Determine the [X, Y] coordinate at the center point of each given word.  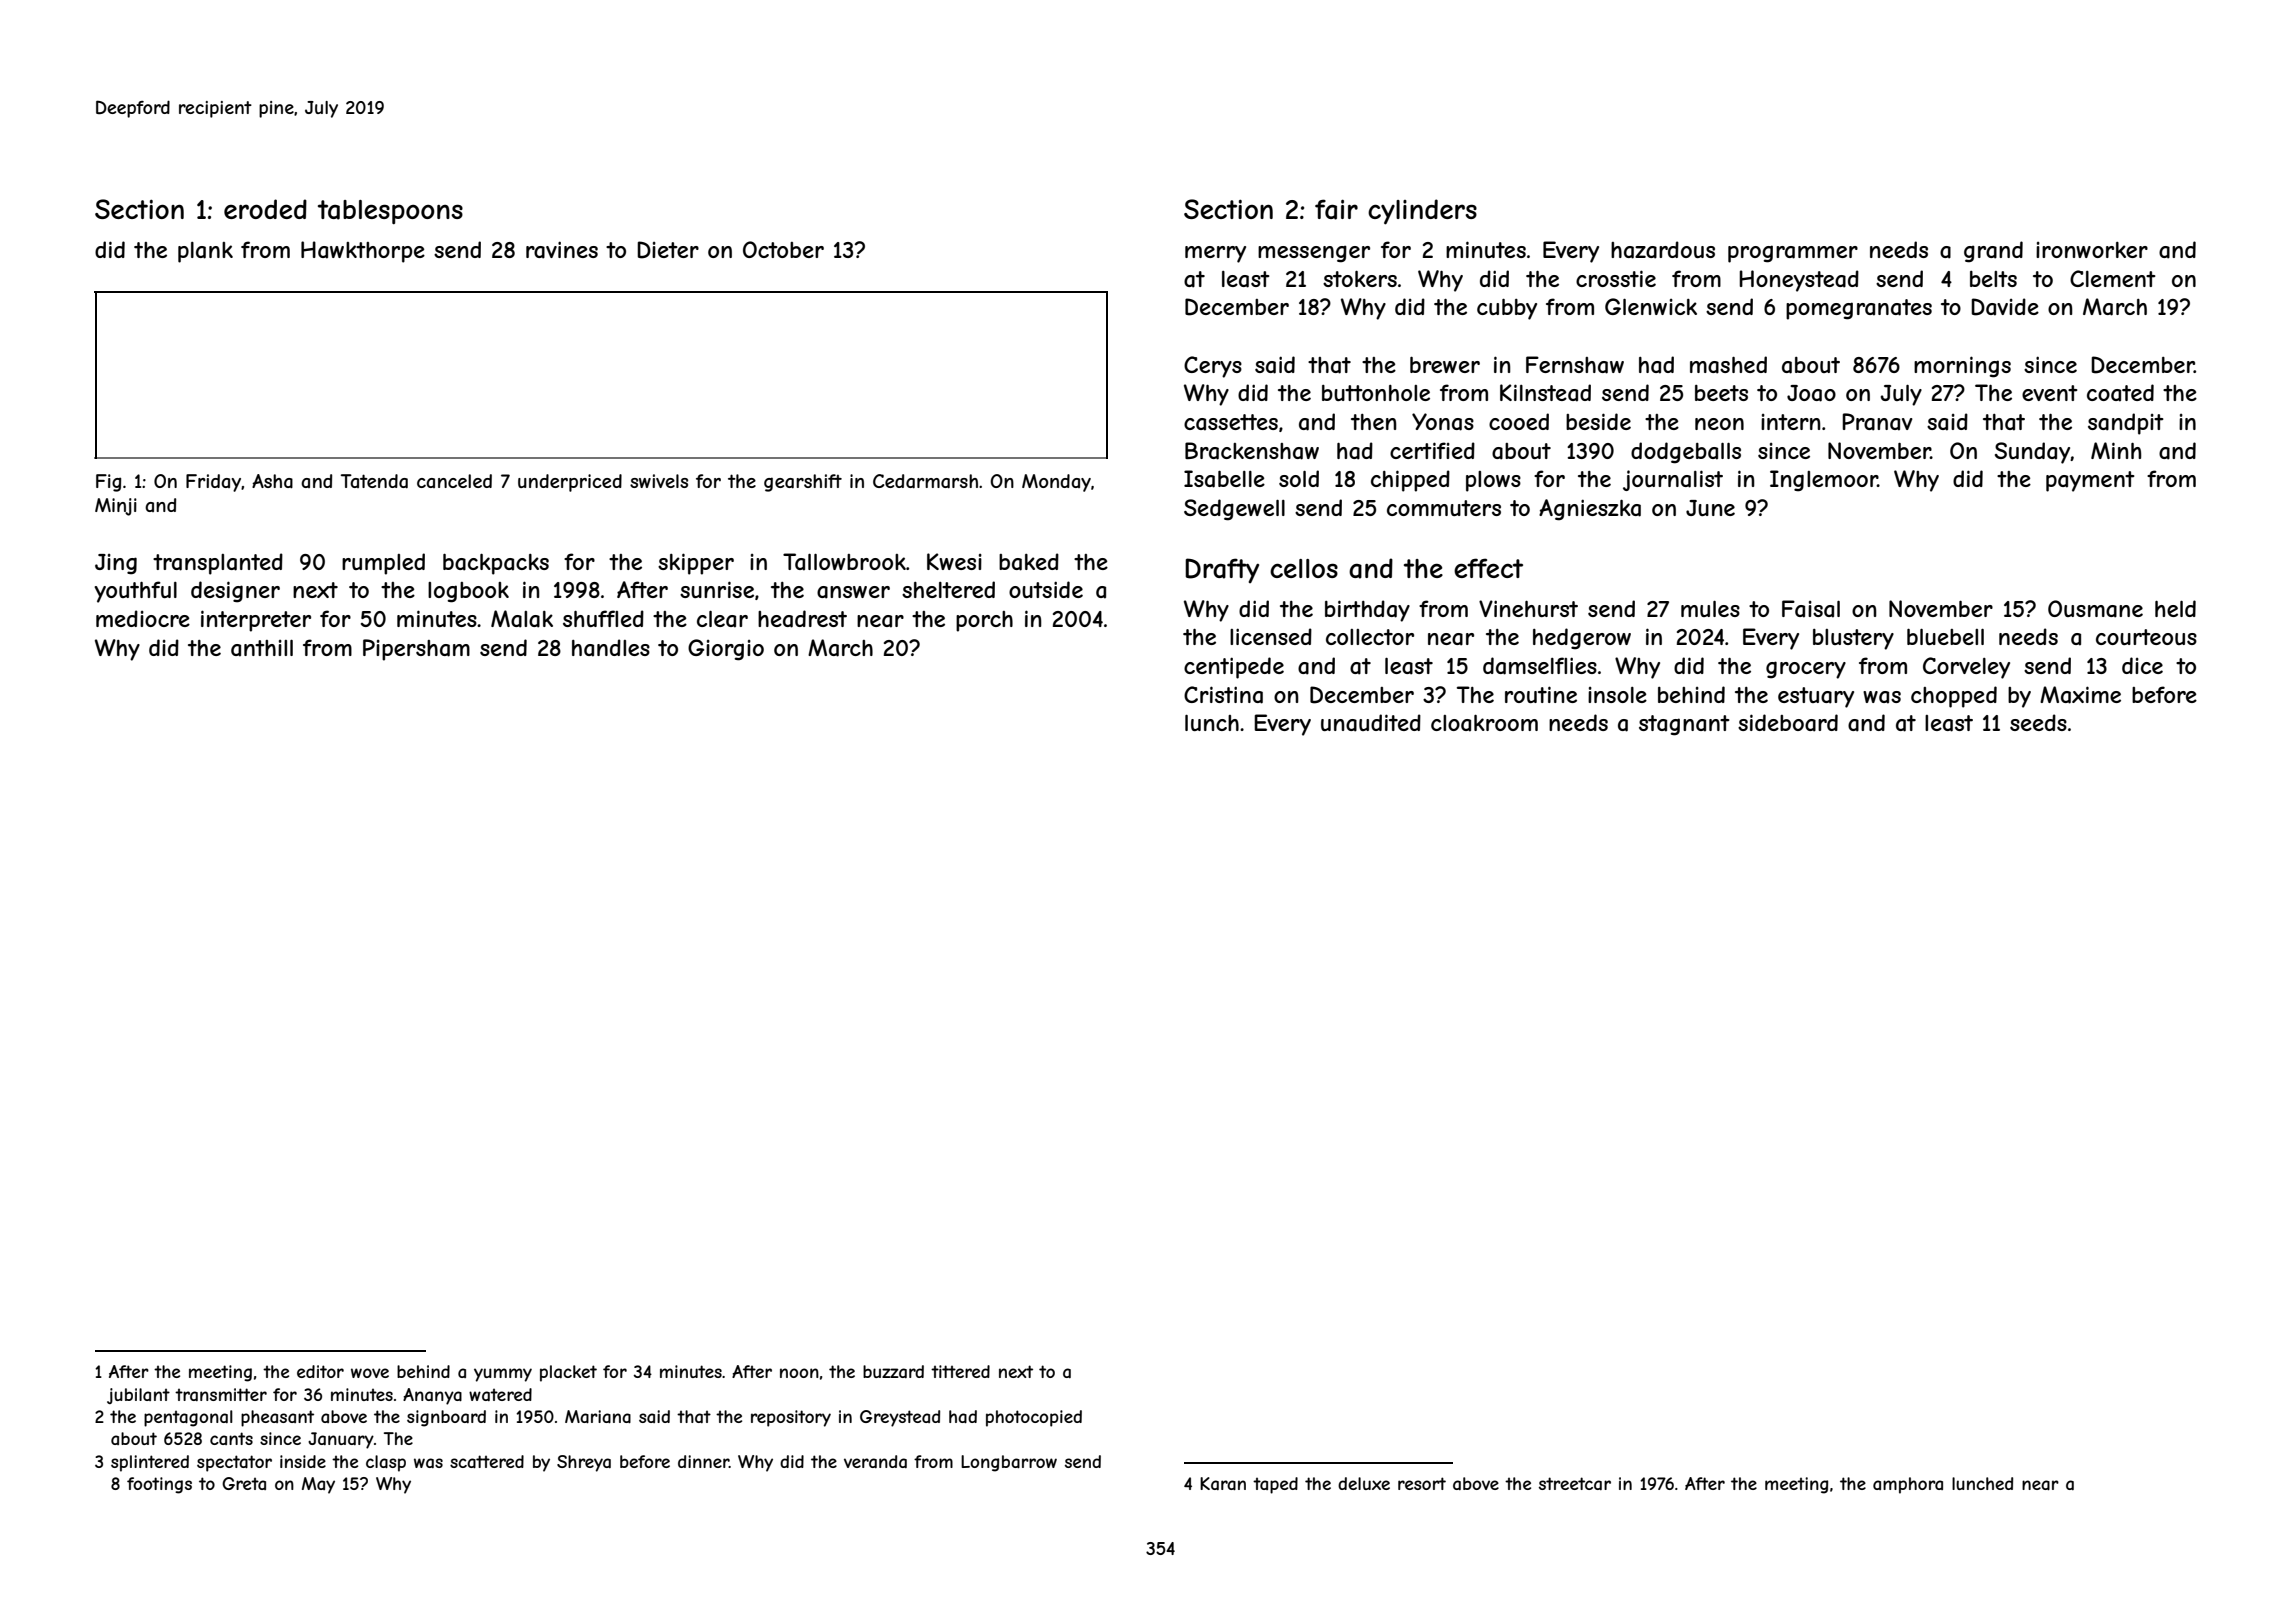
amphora [1908, 1485]
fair [1336, 209]
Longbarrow [1009, 1463]
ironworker [2092, 250]
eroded [265, 209]
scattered [487, 1461]
